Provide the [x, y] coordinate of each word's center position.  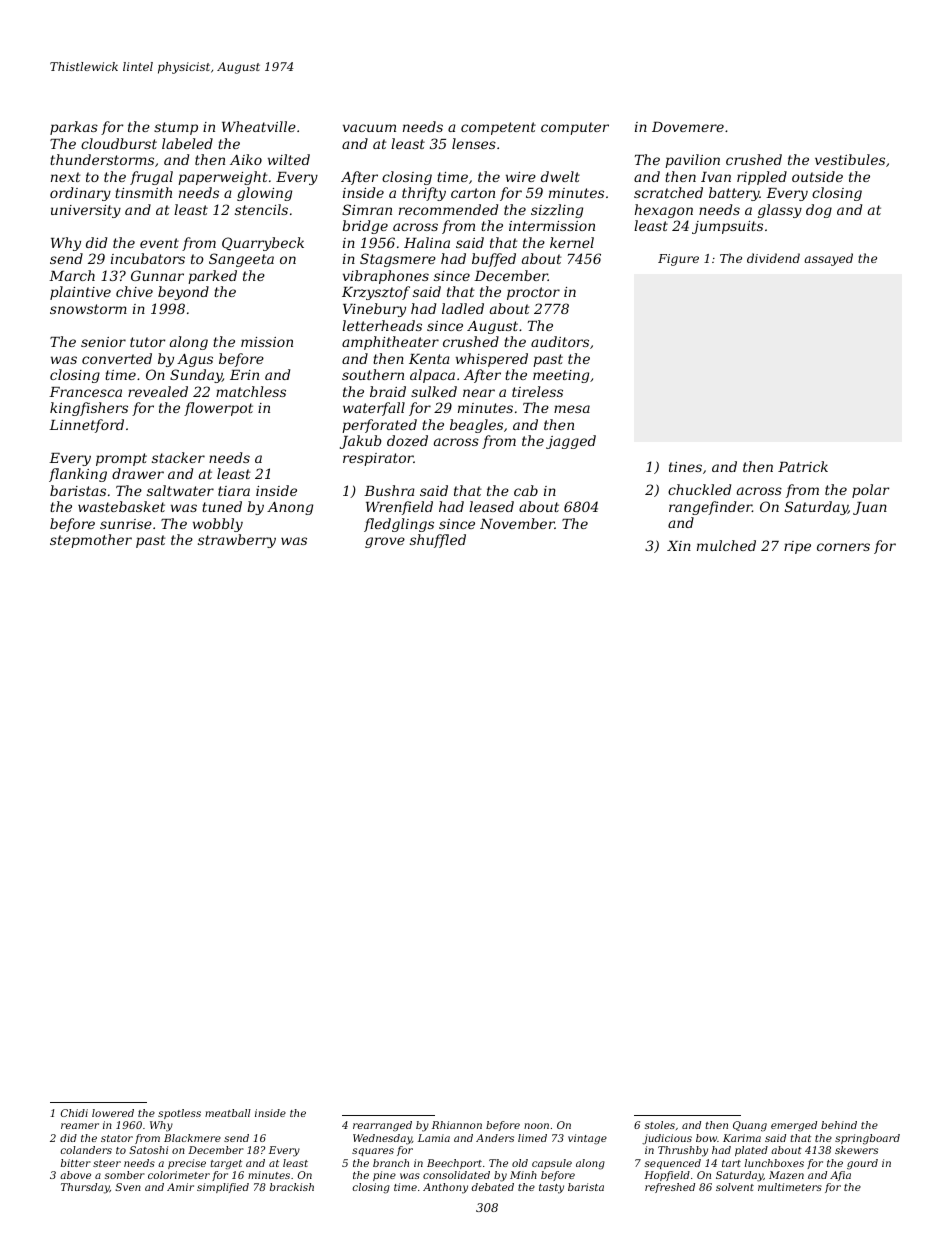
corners [843, 547]
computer [575, 128]
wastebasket [121, 506]
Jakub [361, 442]
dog [819, 211]
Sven [128, 1187]
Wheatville [259, 126]
